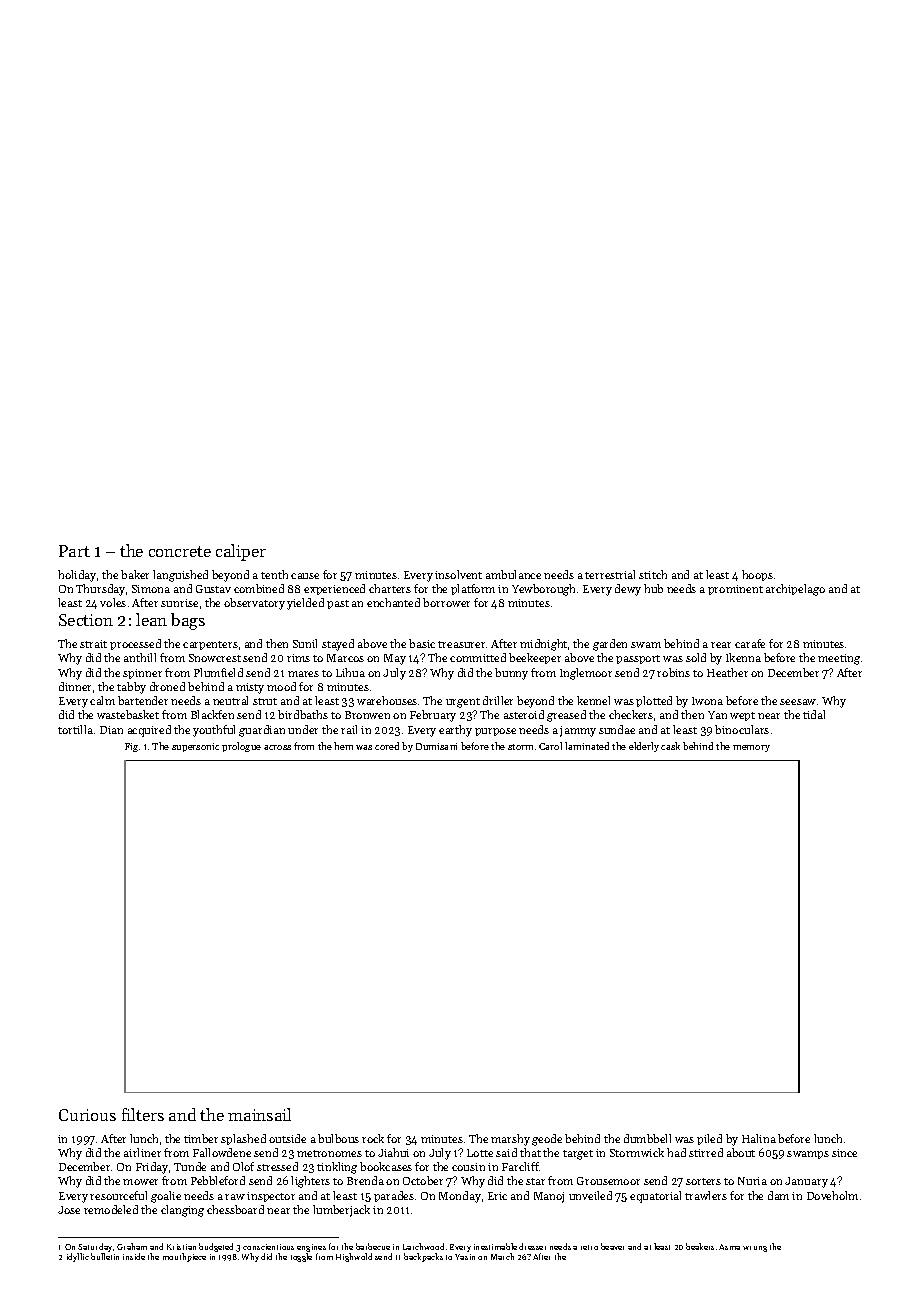 The height and width of the screenshot is (1308, 924). Describe the element at coordinates (86, 620) in the screenshot. I see `Section` at that location.
